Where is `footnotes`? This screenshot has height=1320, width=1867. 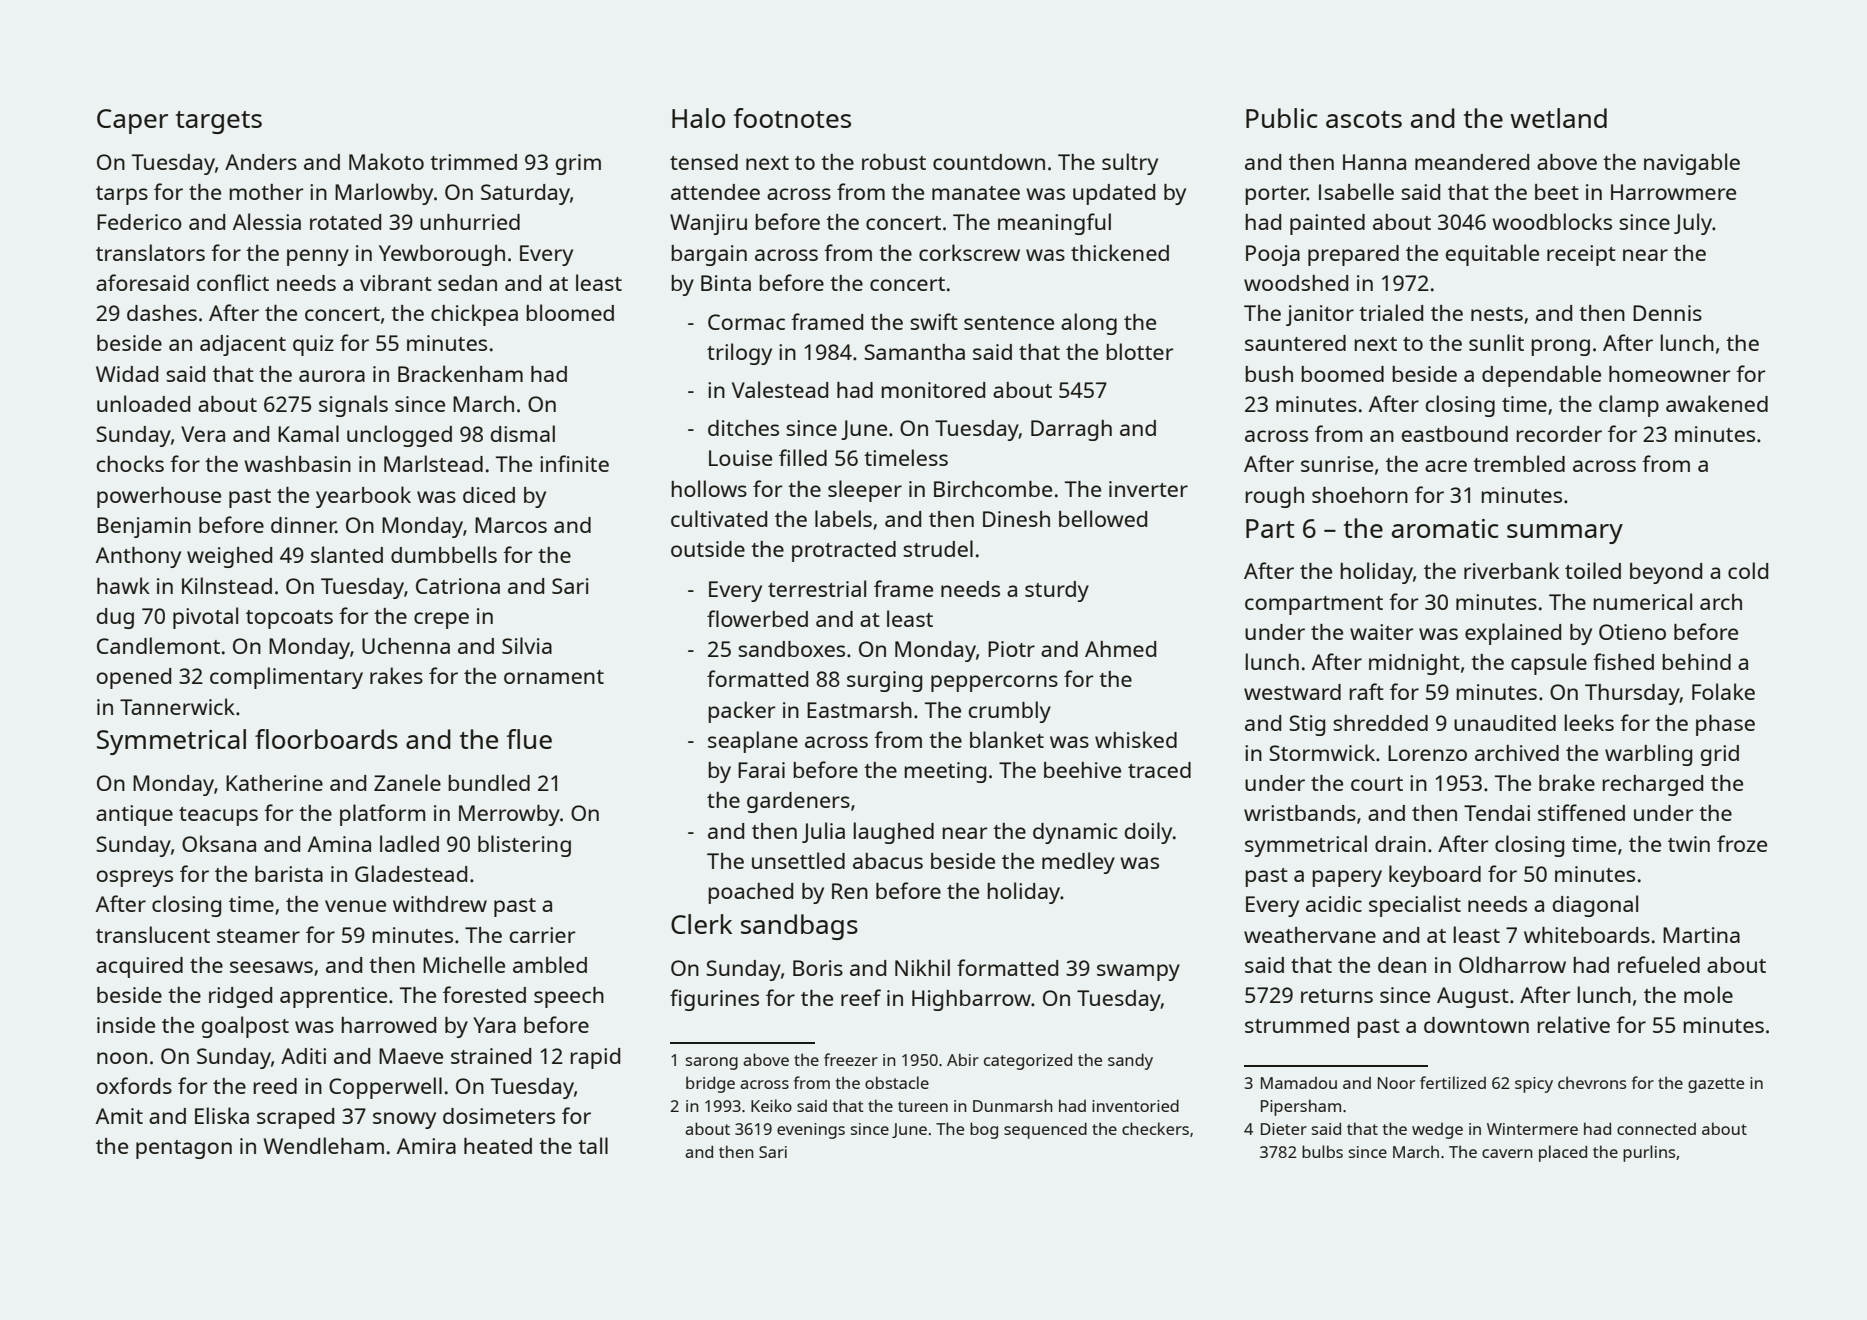
footnotes is located at coordinates (792, 118).
